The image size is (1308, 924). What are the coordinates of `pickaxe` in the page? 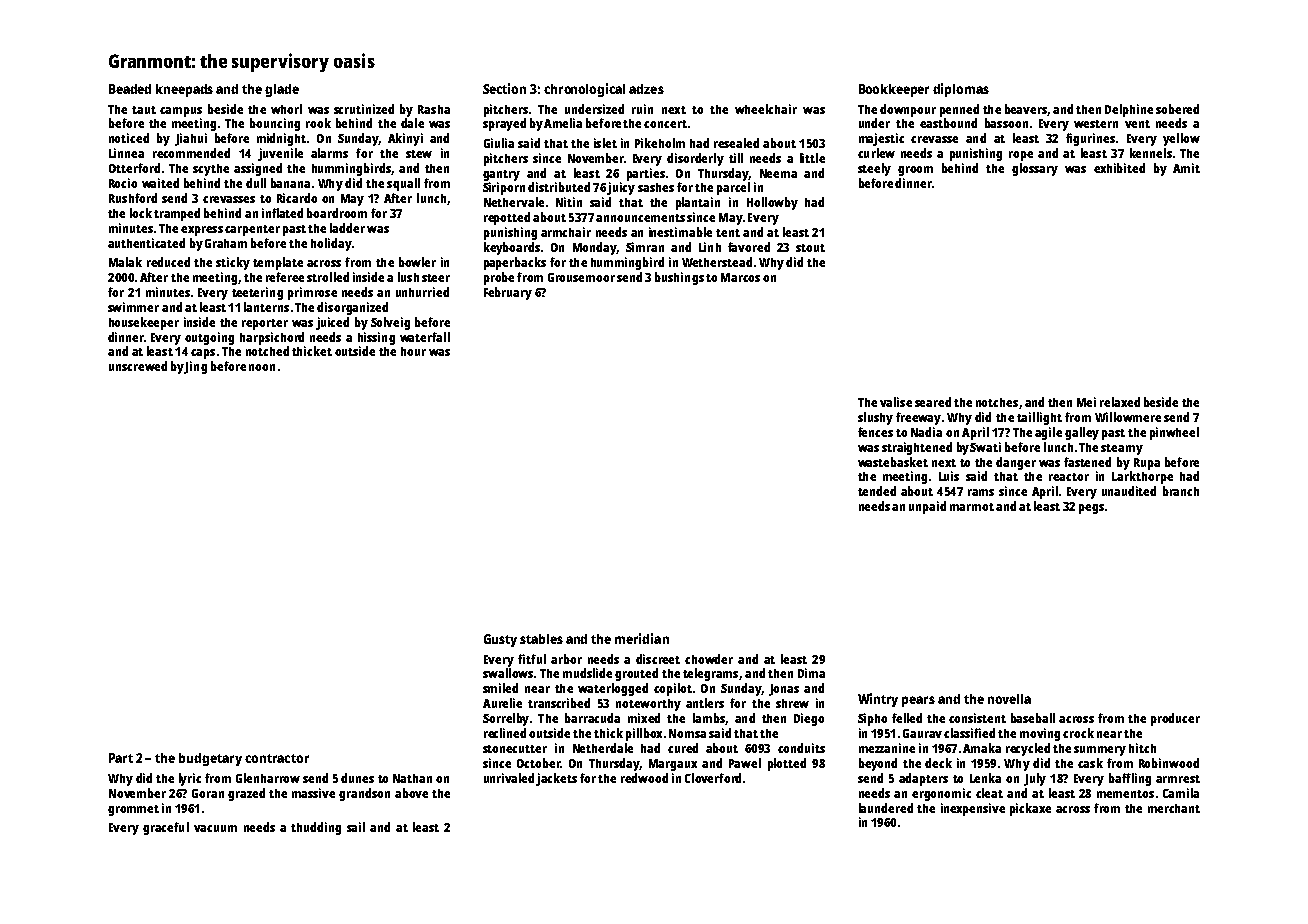 It's located at (1030, 809).
